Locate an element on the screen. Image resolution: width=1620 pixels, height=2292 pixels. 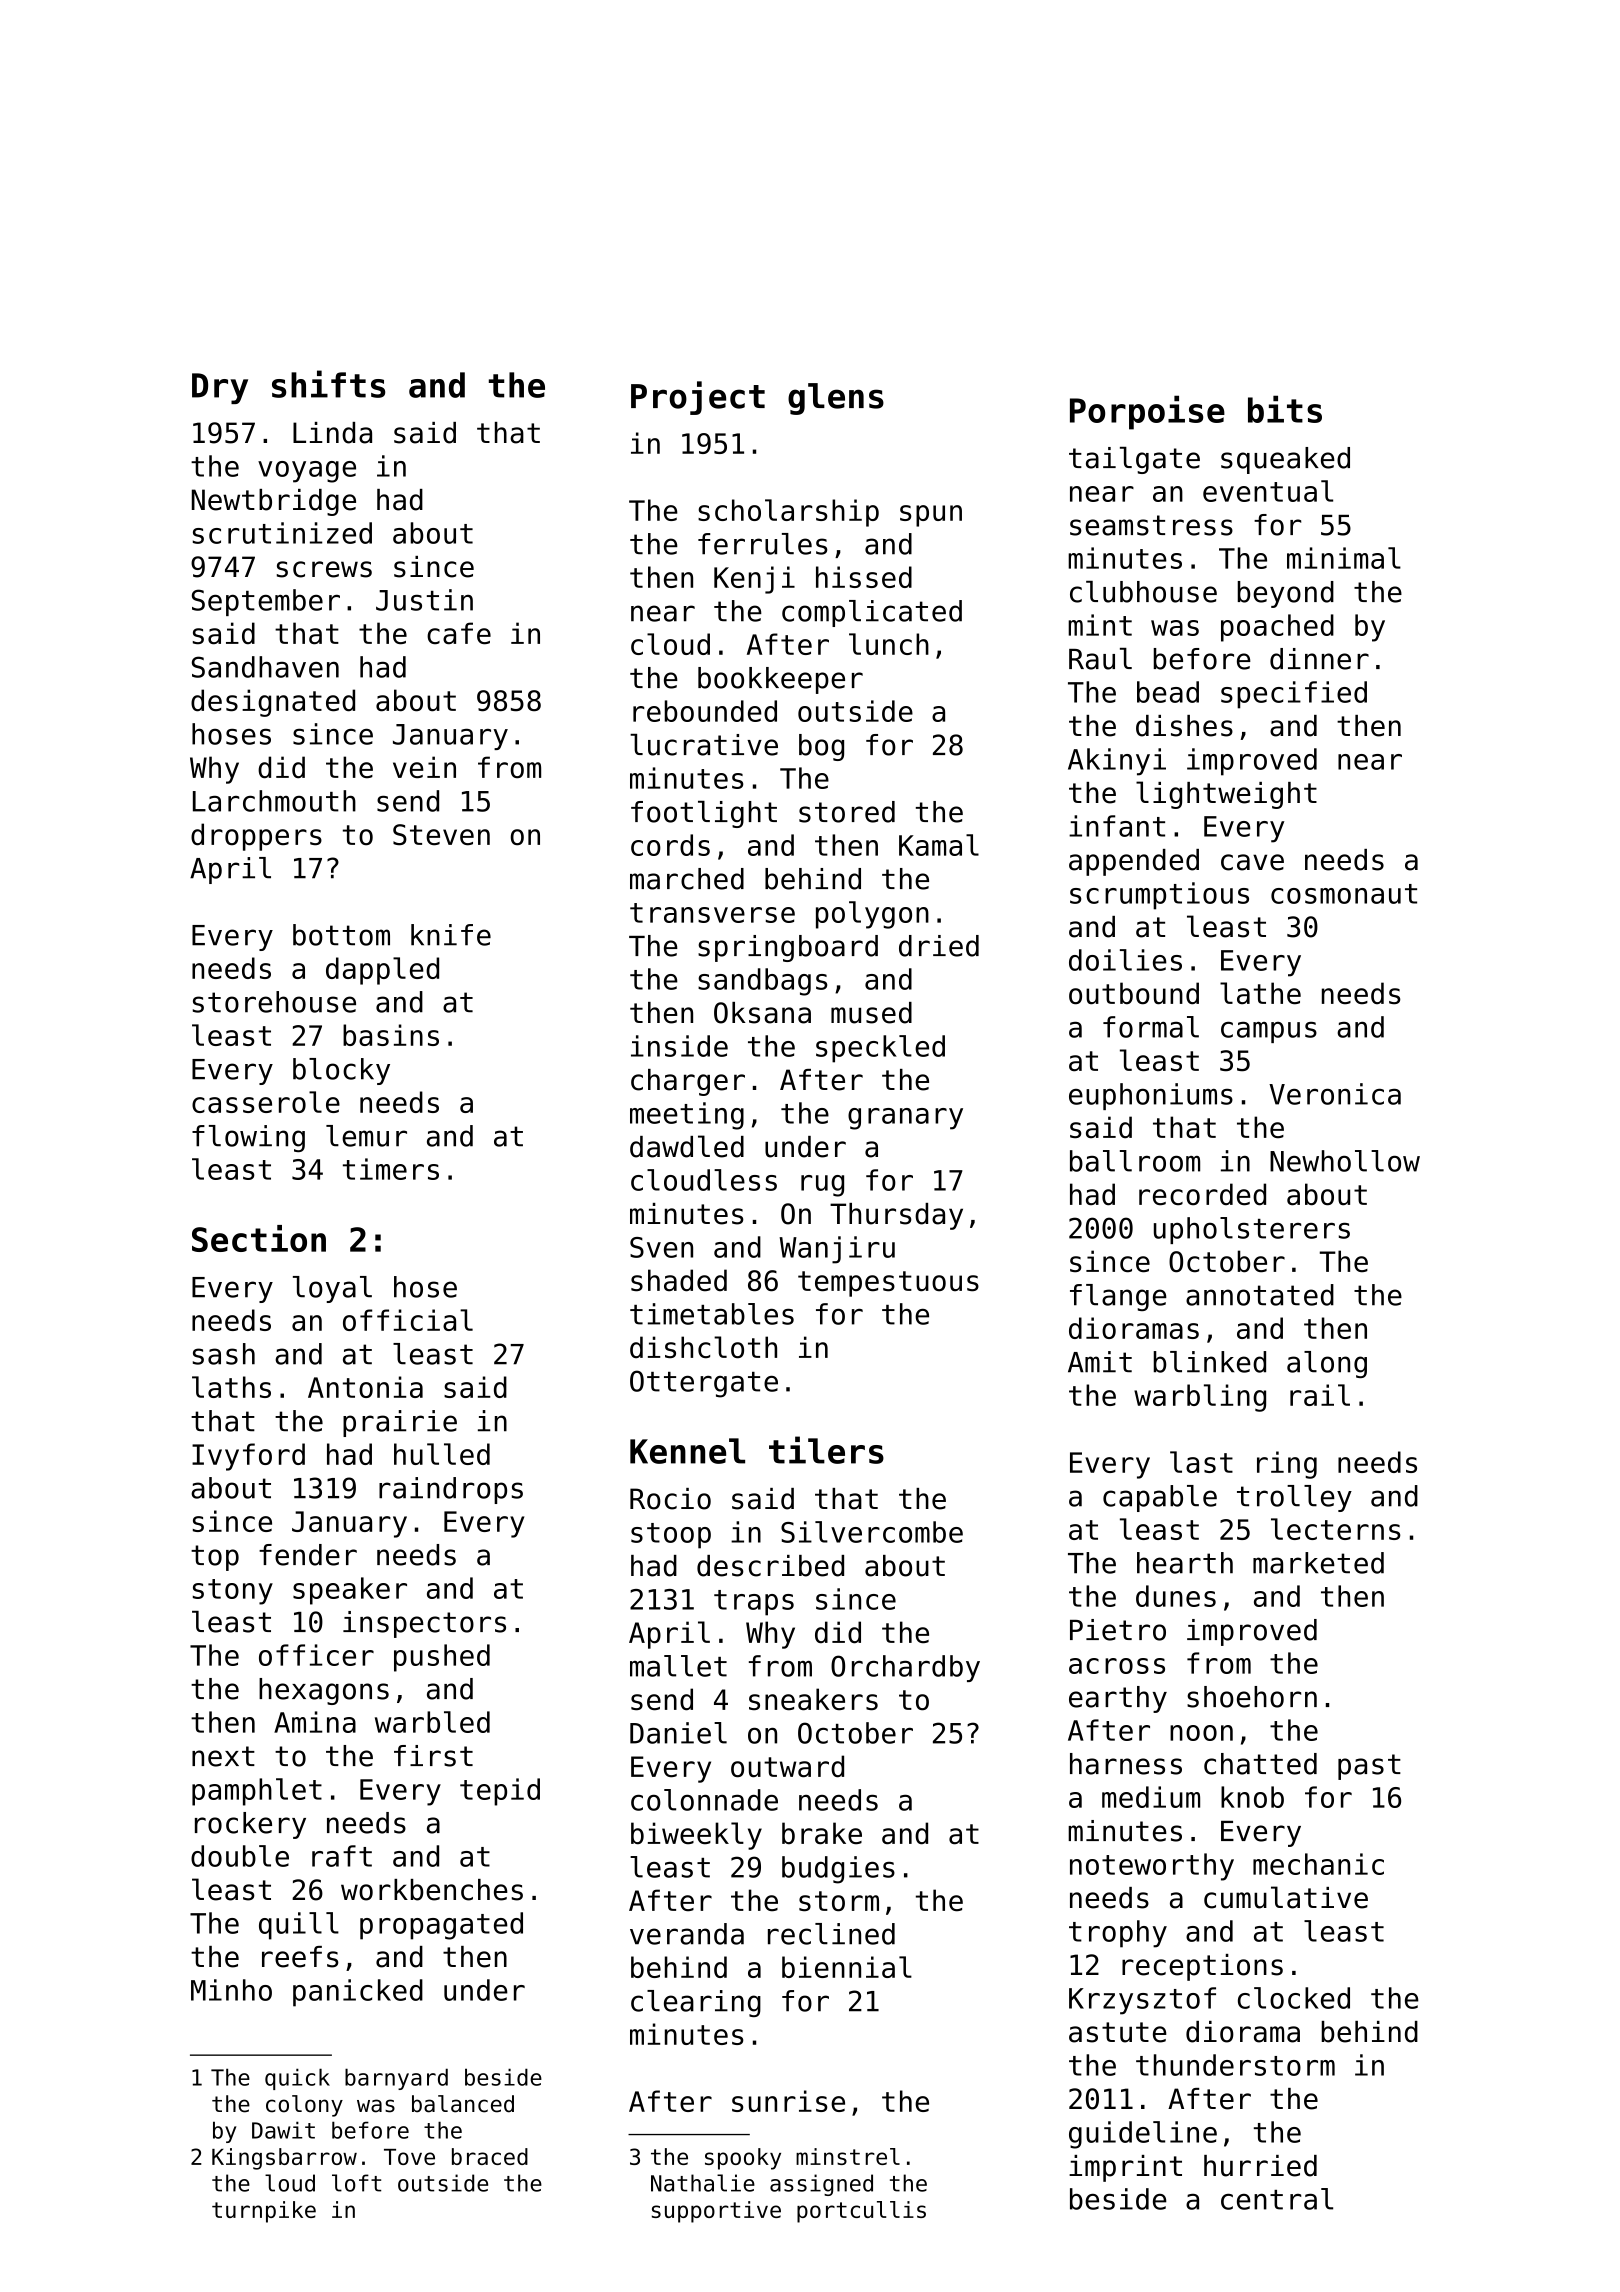
flowing is located at coordinates (248, 1138).
